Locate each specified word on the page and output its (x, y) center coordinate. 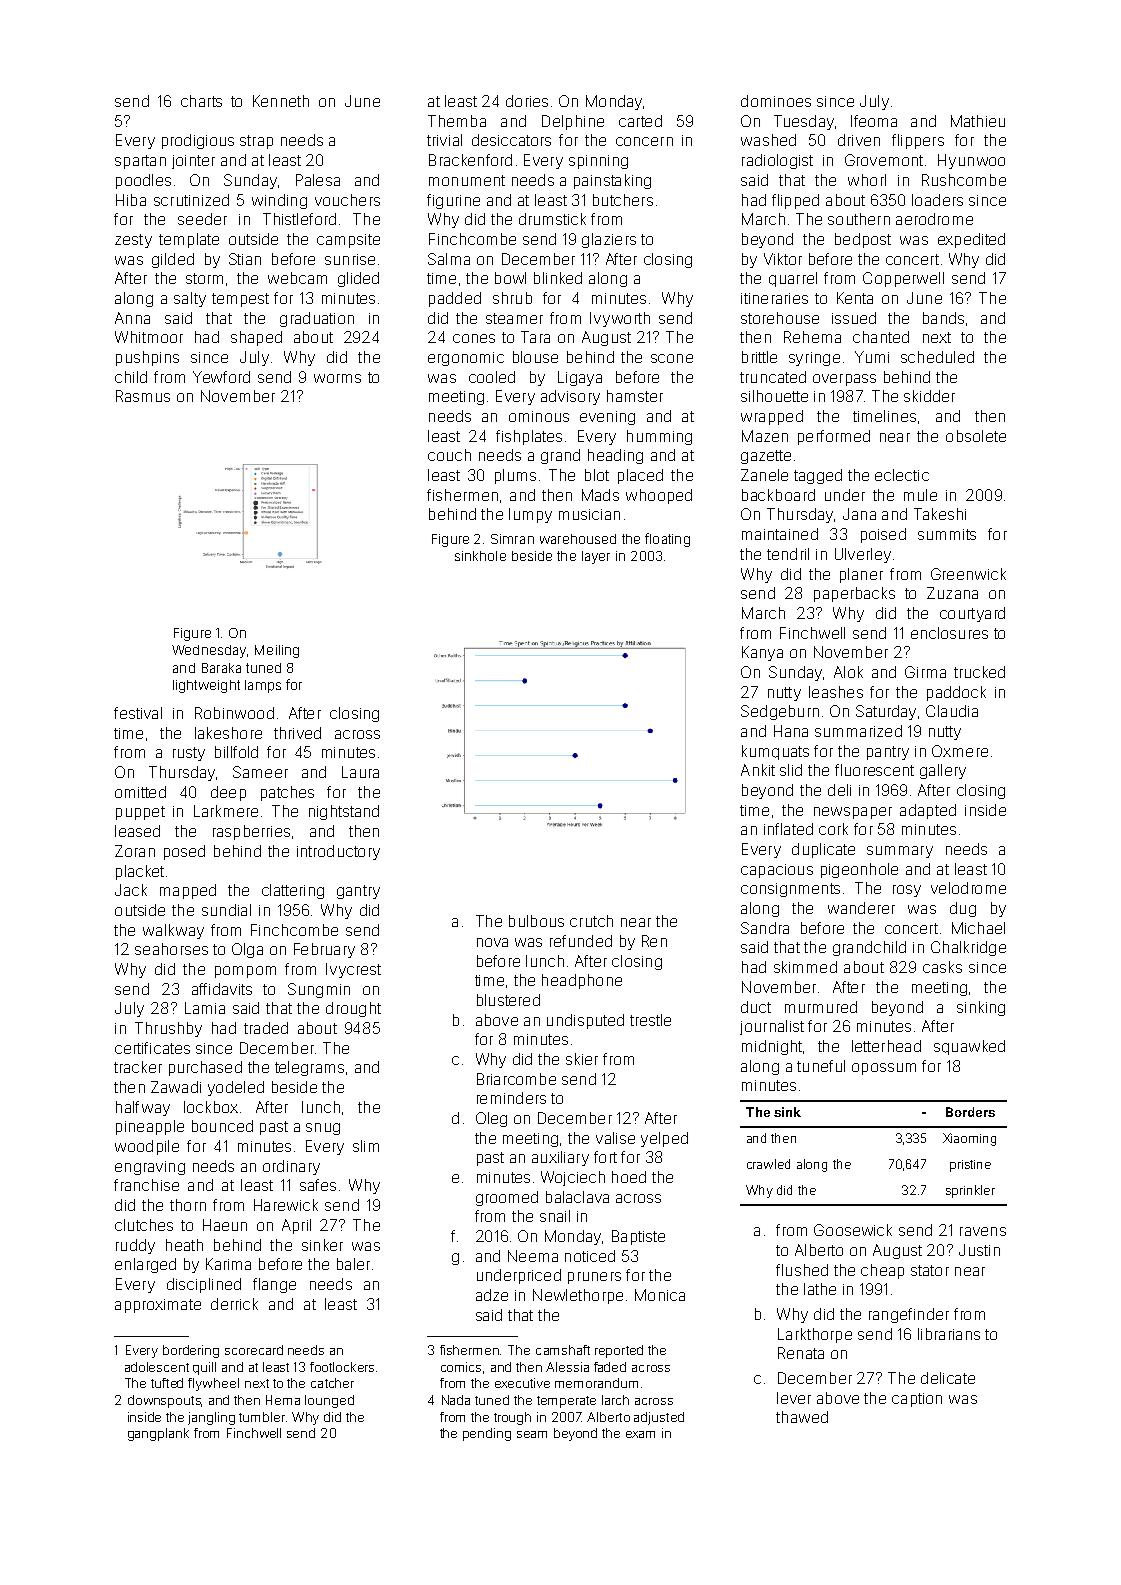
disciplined (204, 1285)
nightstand (344, 812)
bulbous (536, 921)
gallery (943, 771)
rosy (907, 891)
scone (672, 358)
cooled (492, 377)
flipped (795, 201)
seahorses (171, 949)
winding (279, 201)
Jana (859, 514)
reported (619, 1351)
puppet (140, 813)
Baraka (221, 668)
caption (917, 1400)
